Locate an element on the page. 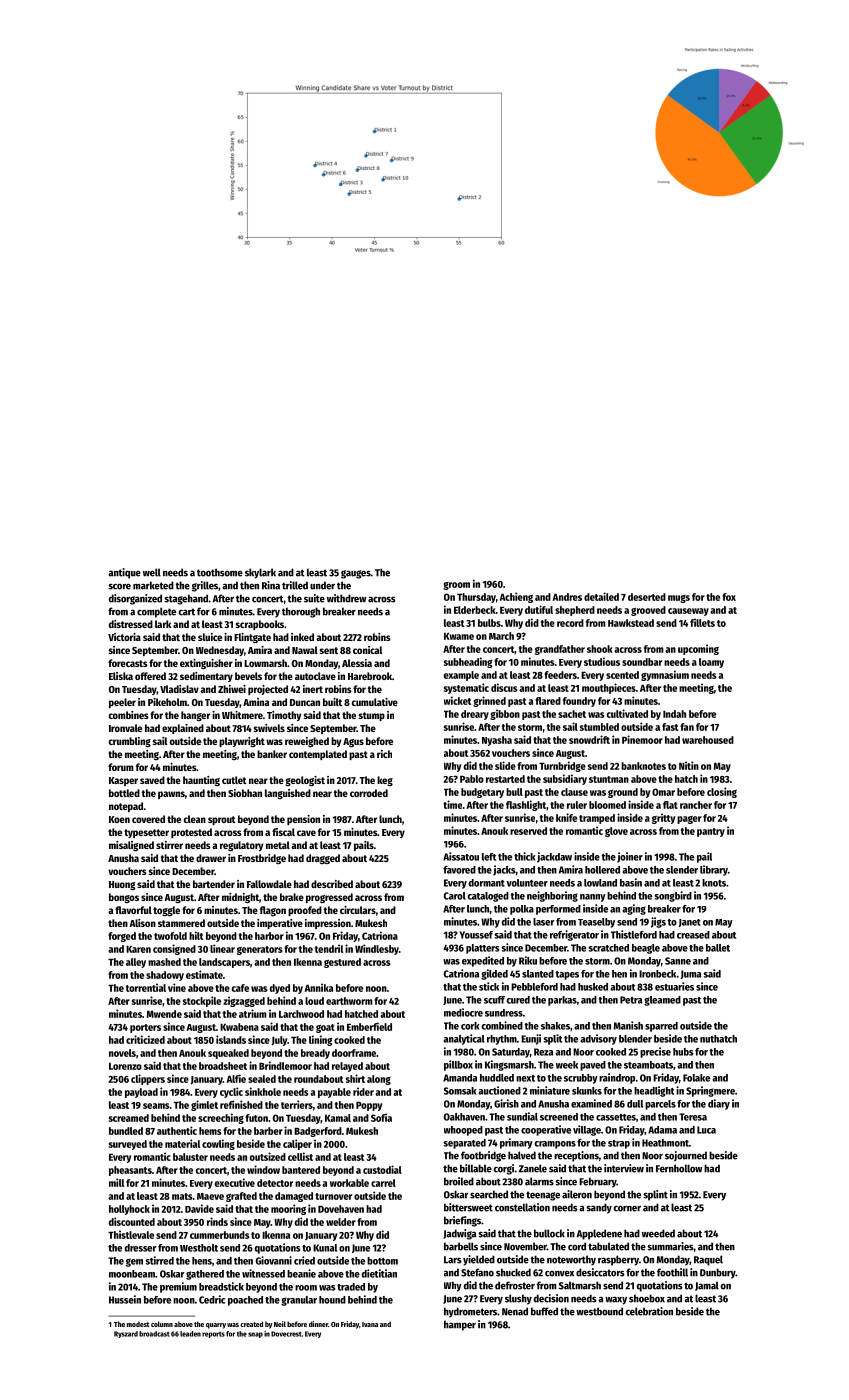  antique is located at coordinates (124, 573).
